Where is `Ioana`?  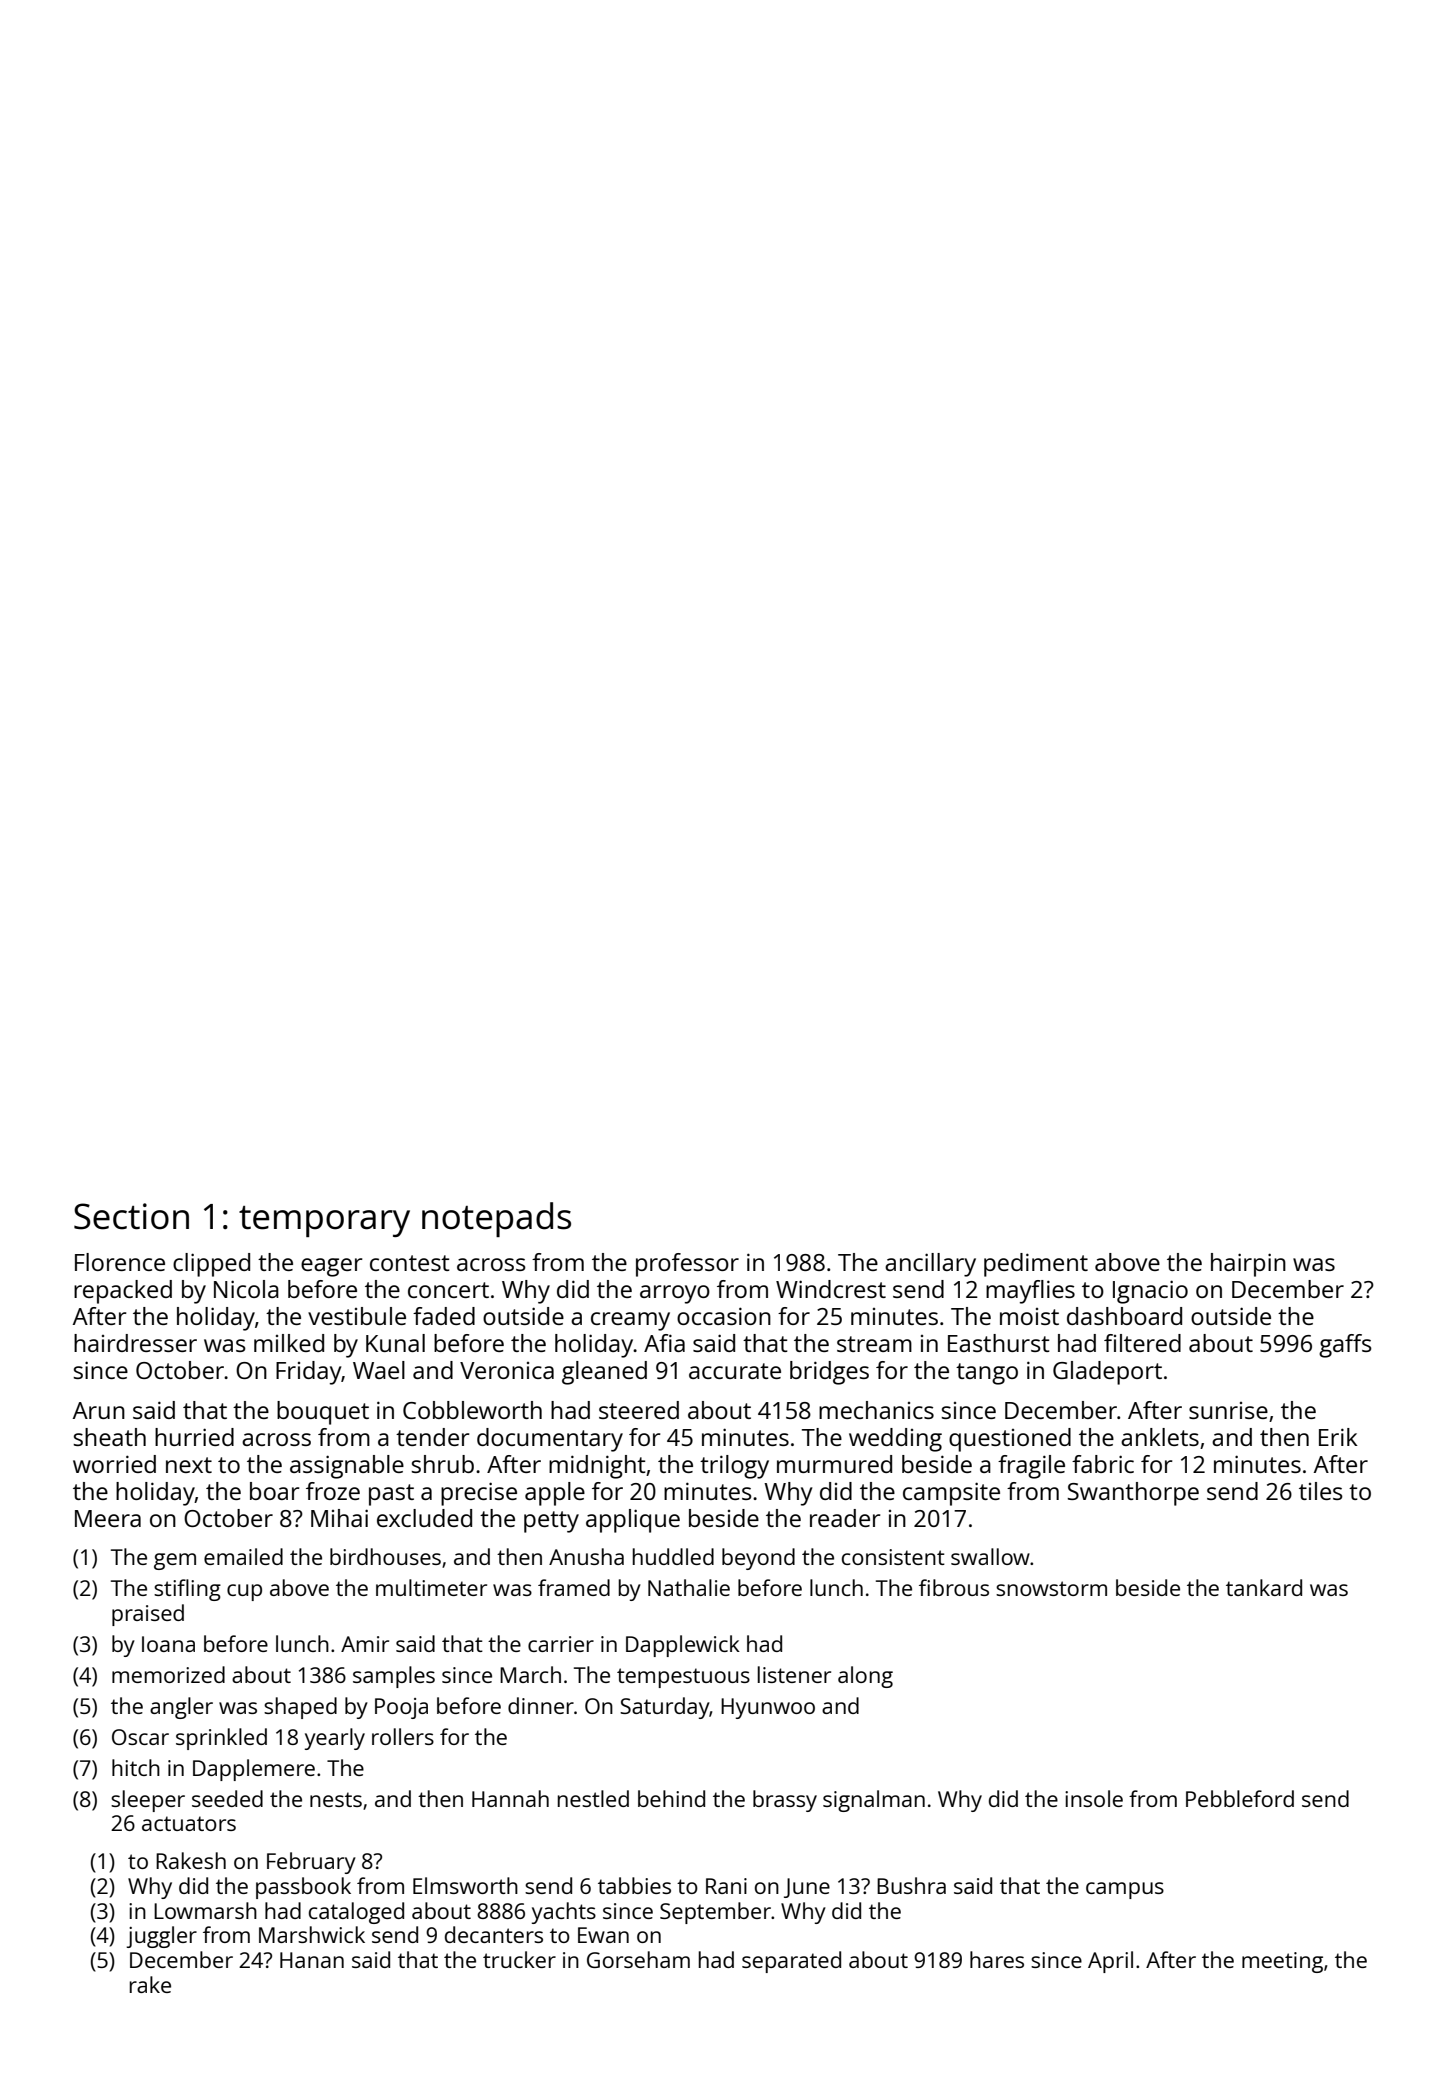
Ioana is located at coordinates (168, 1644).
